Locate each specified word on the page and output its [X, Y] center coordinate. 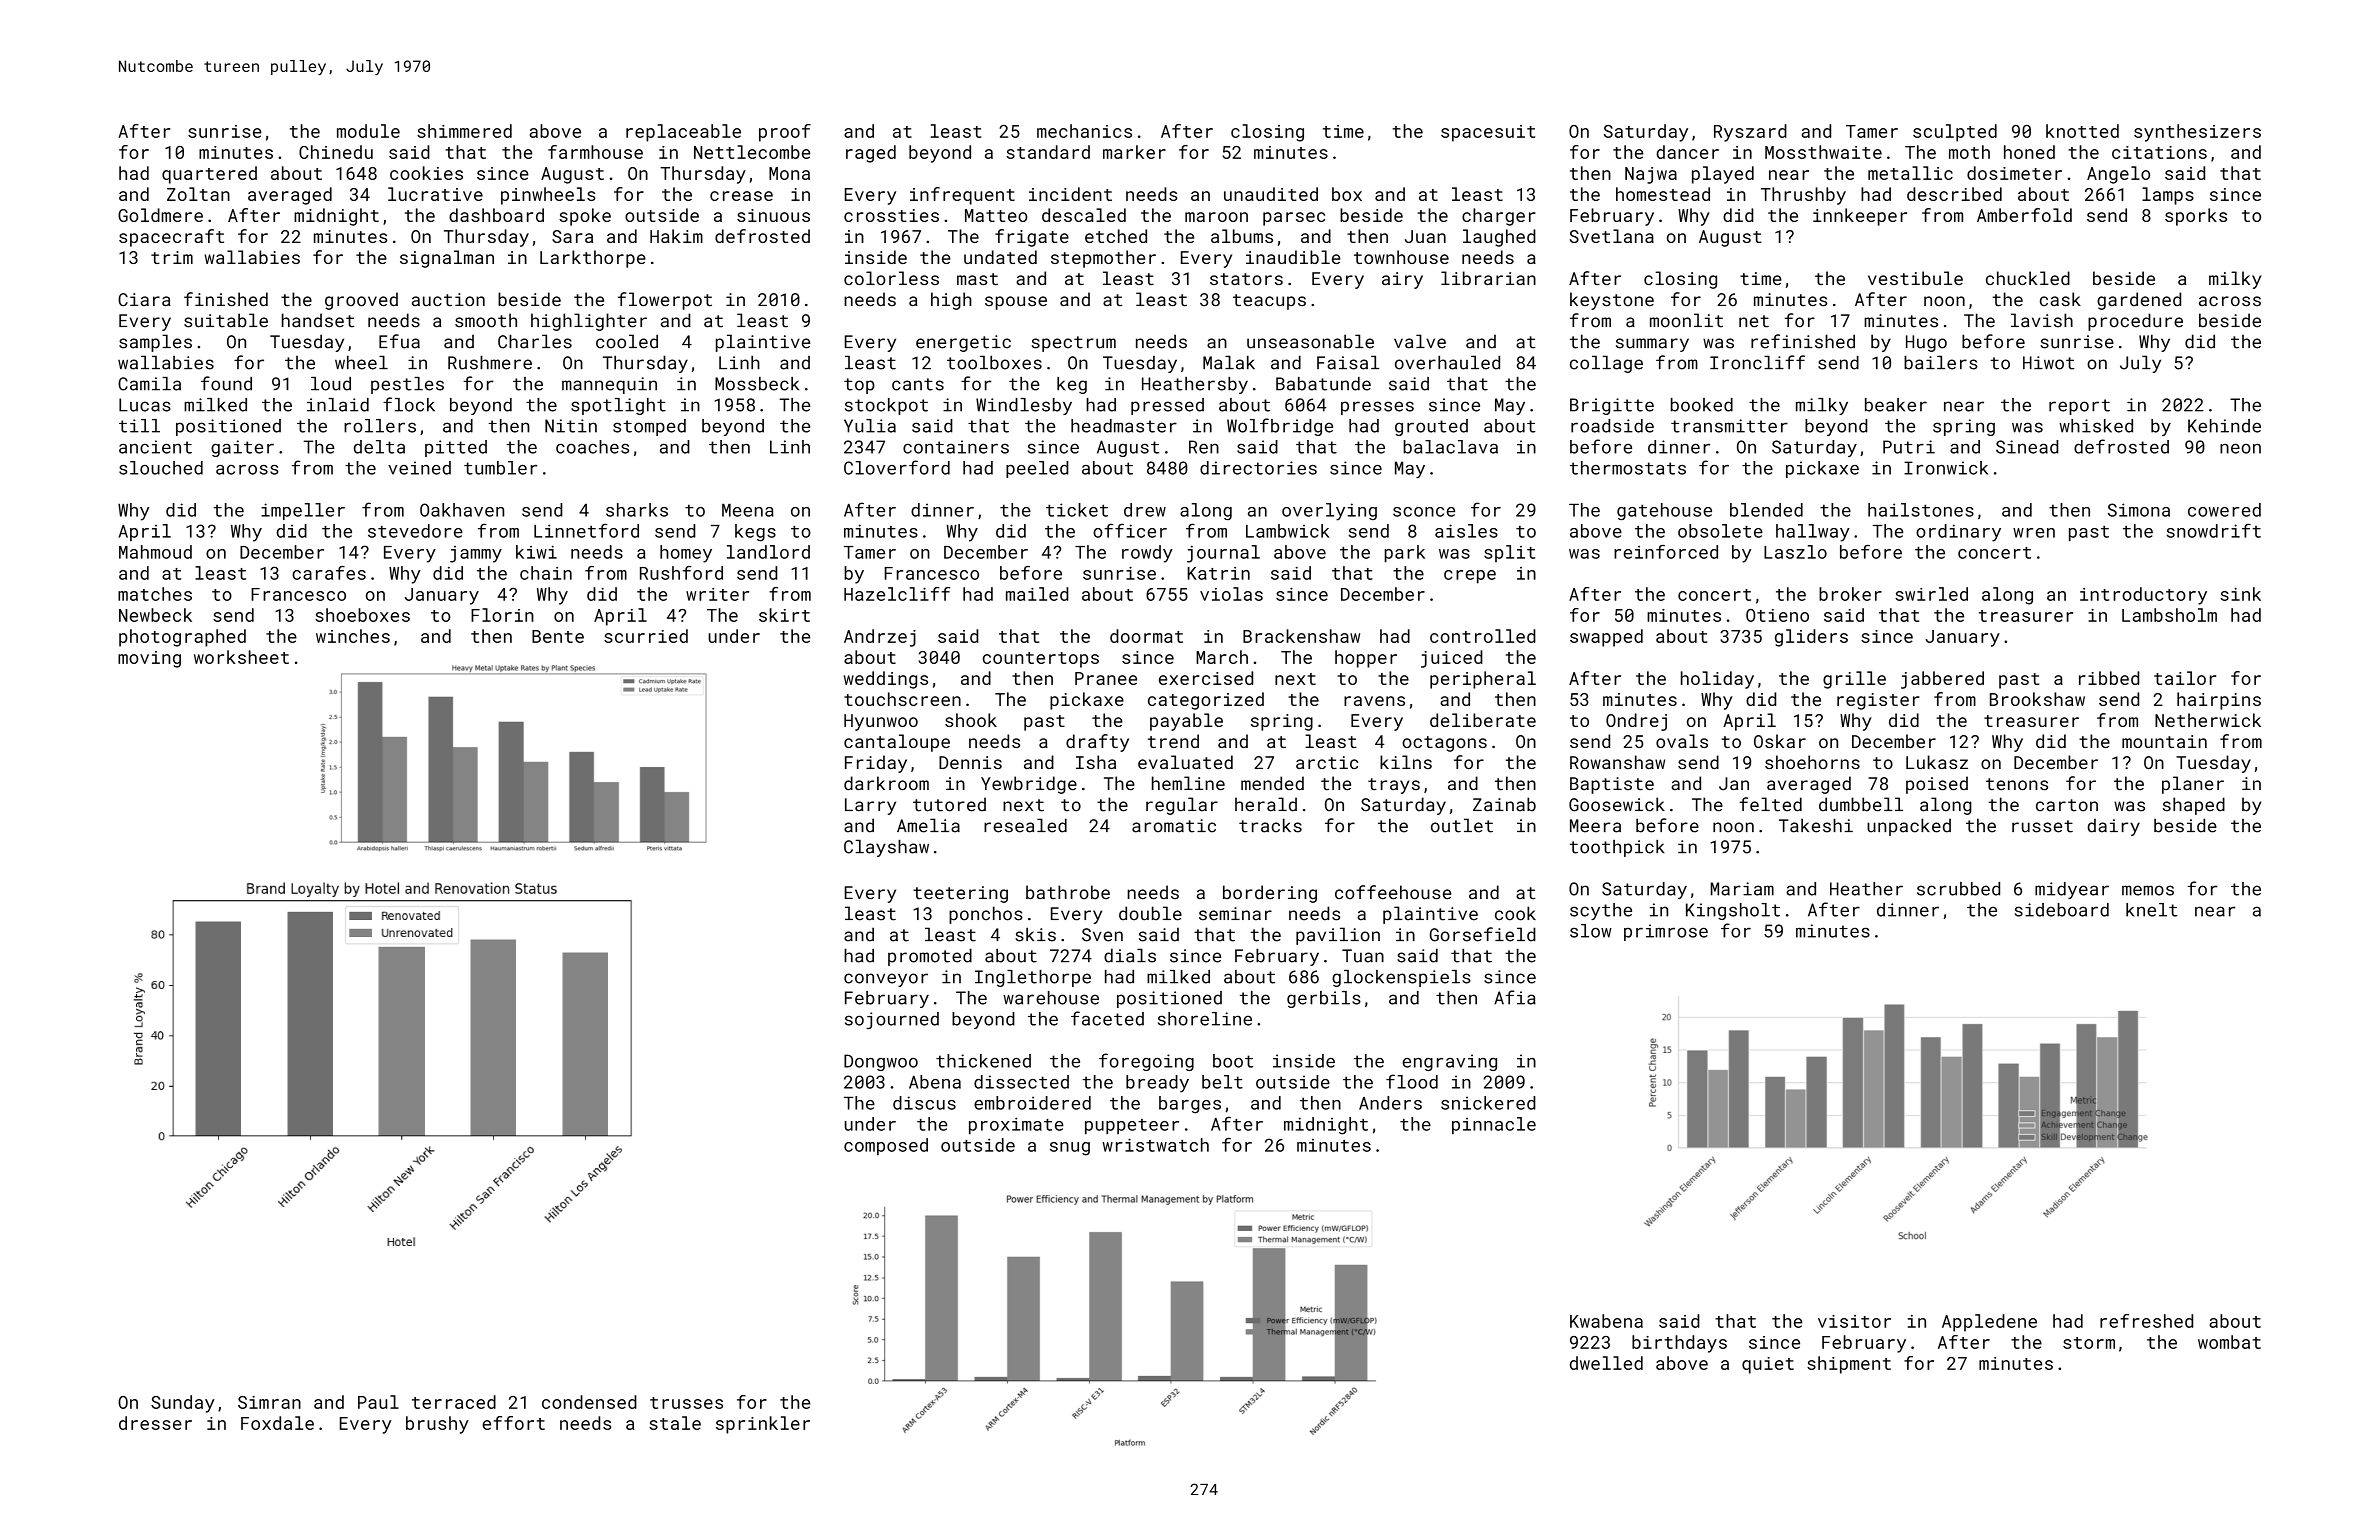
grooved [361, 301]
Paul [378, 1402]
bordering [1270, 894]
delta [379, 447]
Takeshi [1816, 825]
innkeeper [1860, 217]
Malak [1229, 362]
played [1723, 175]
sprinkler [763, 1425]
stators [1246, 279]
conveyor [886, 980]
